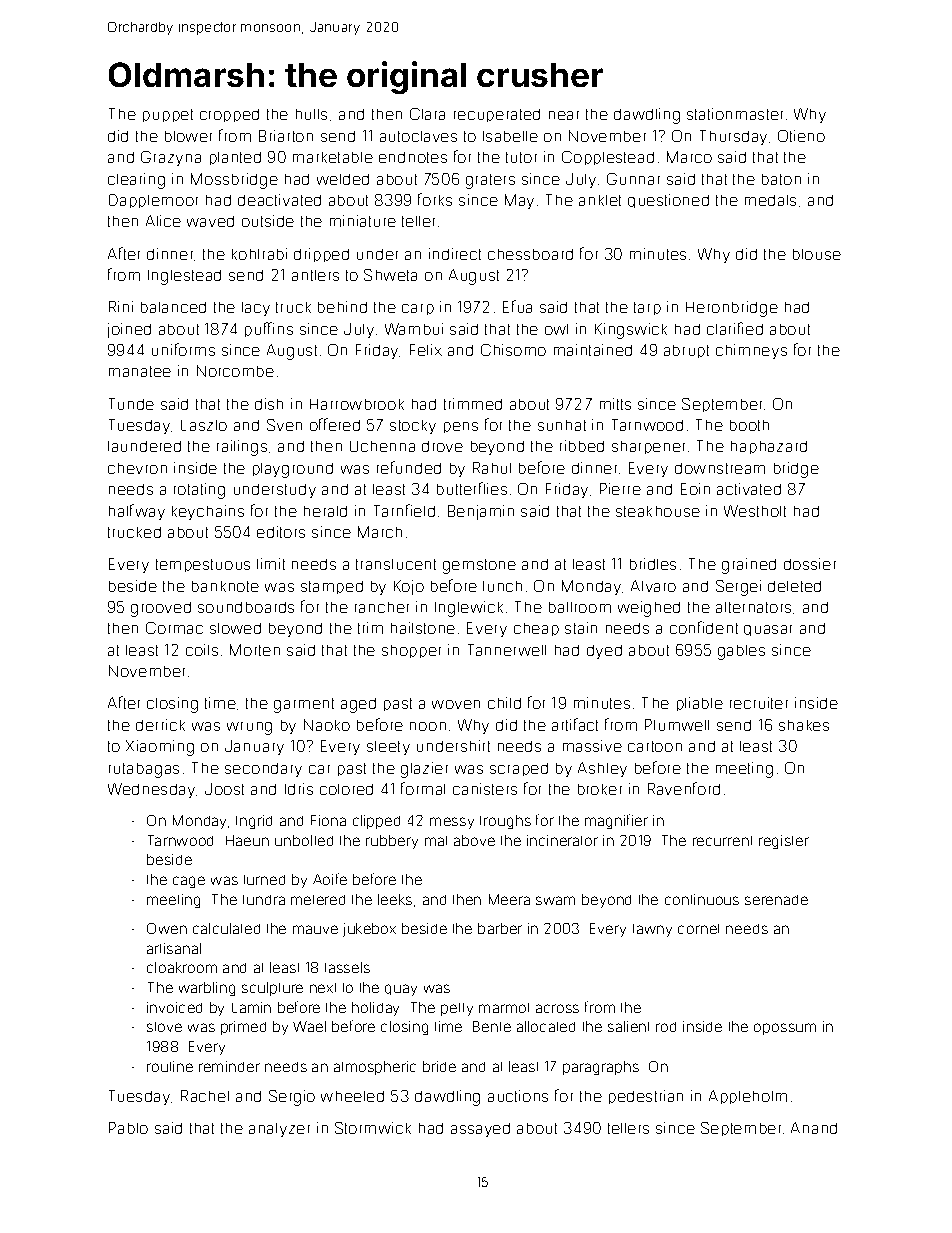 Image resolution: width=952 pixels, height=1233 pixels. What do you see at coordinates (814, 1128) in the screenshot?
I see `Anand` at bounding box center [814, 1128].
